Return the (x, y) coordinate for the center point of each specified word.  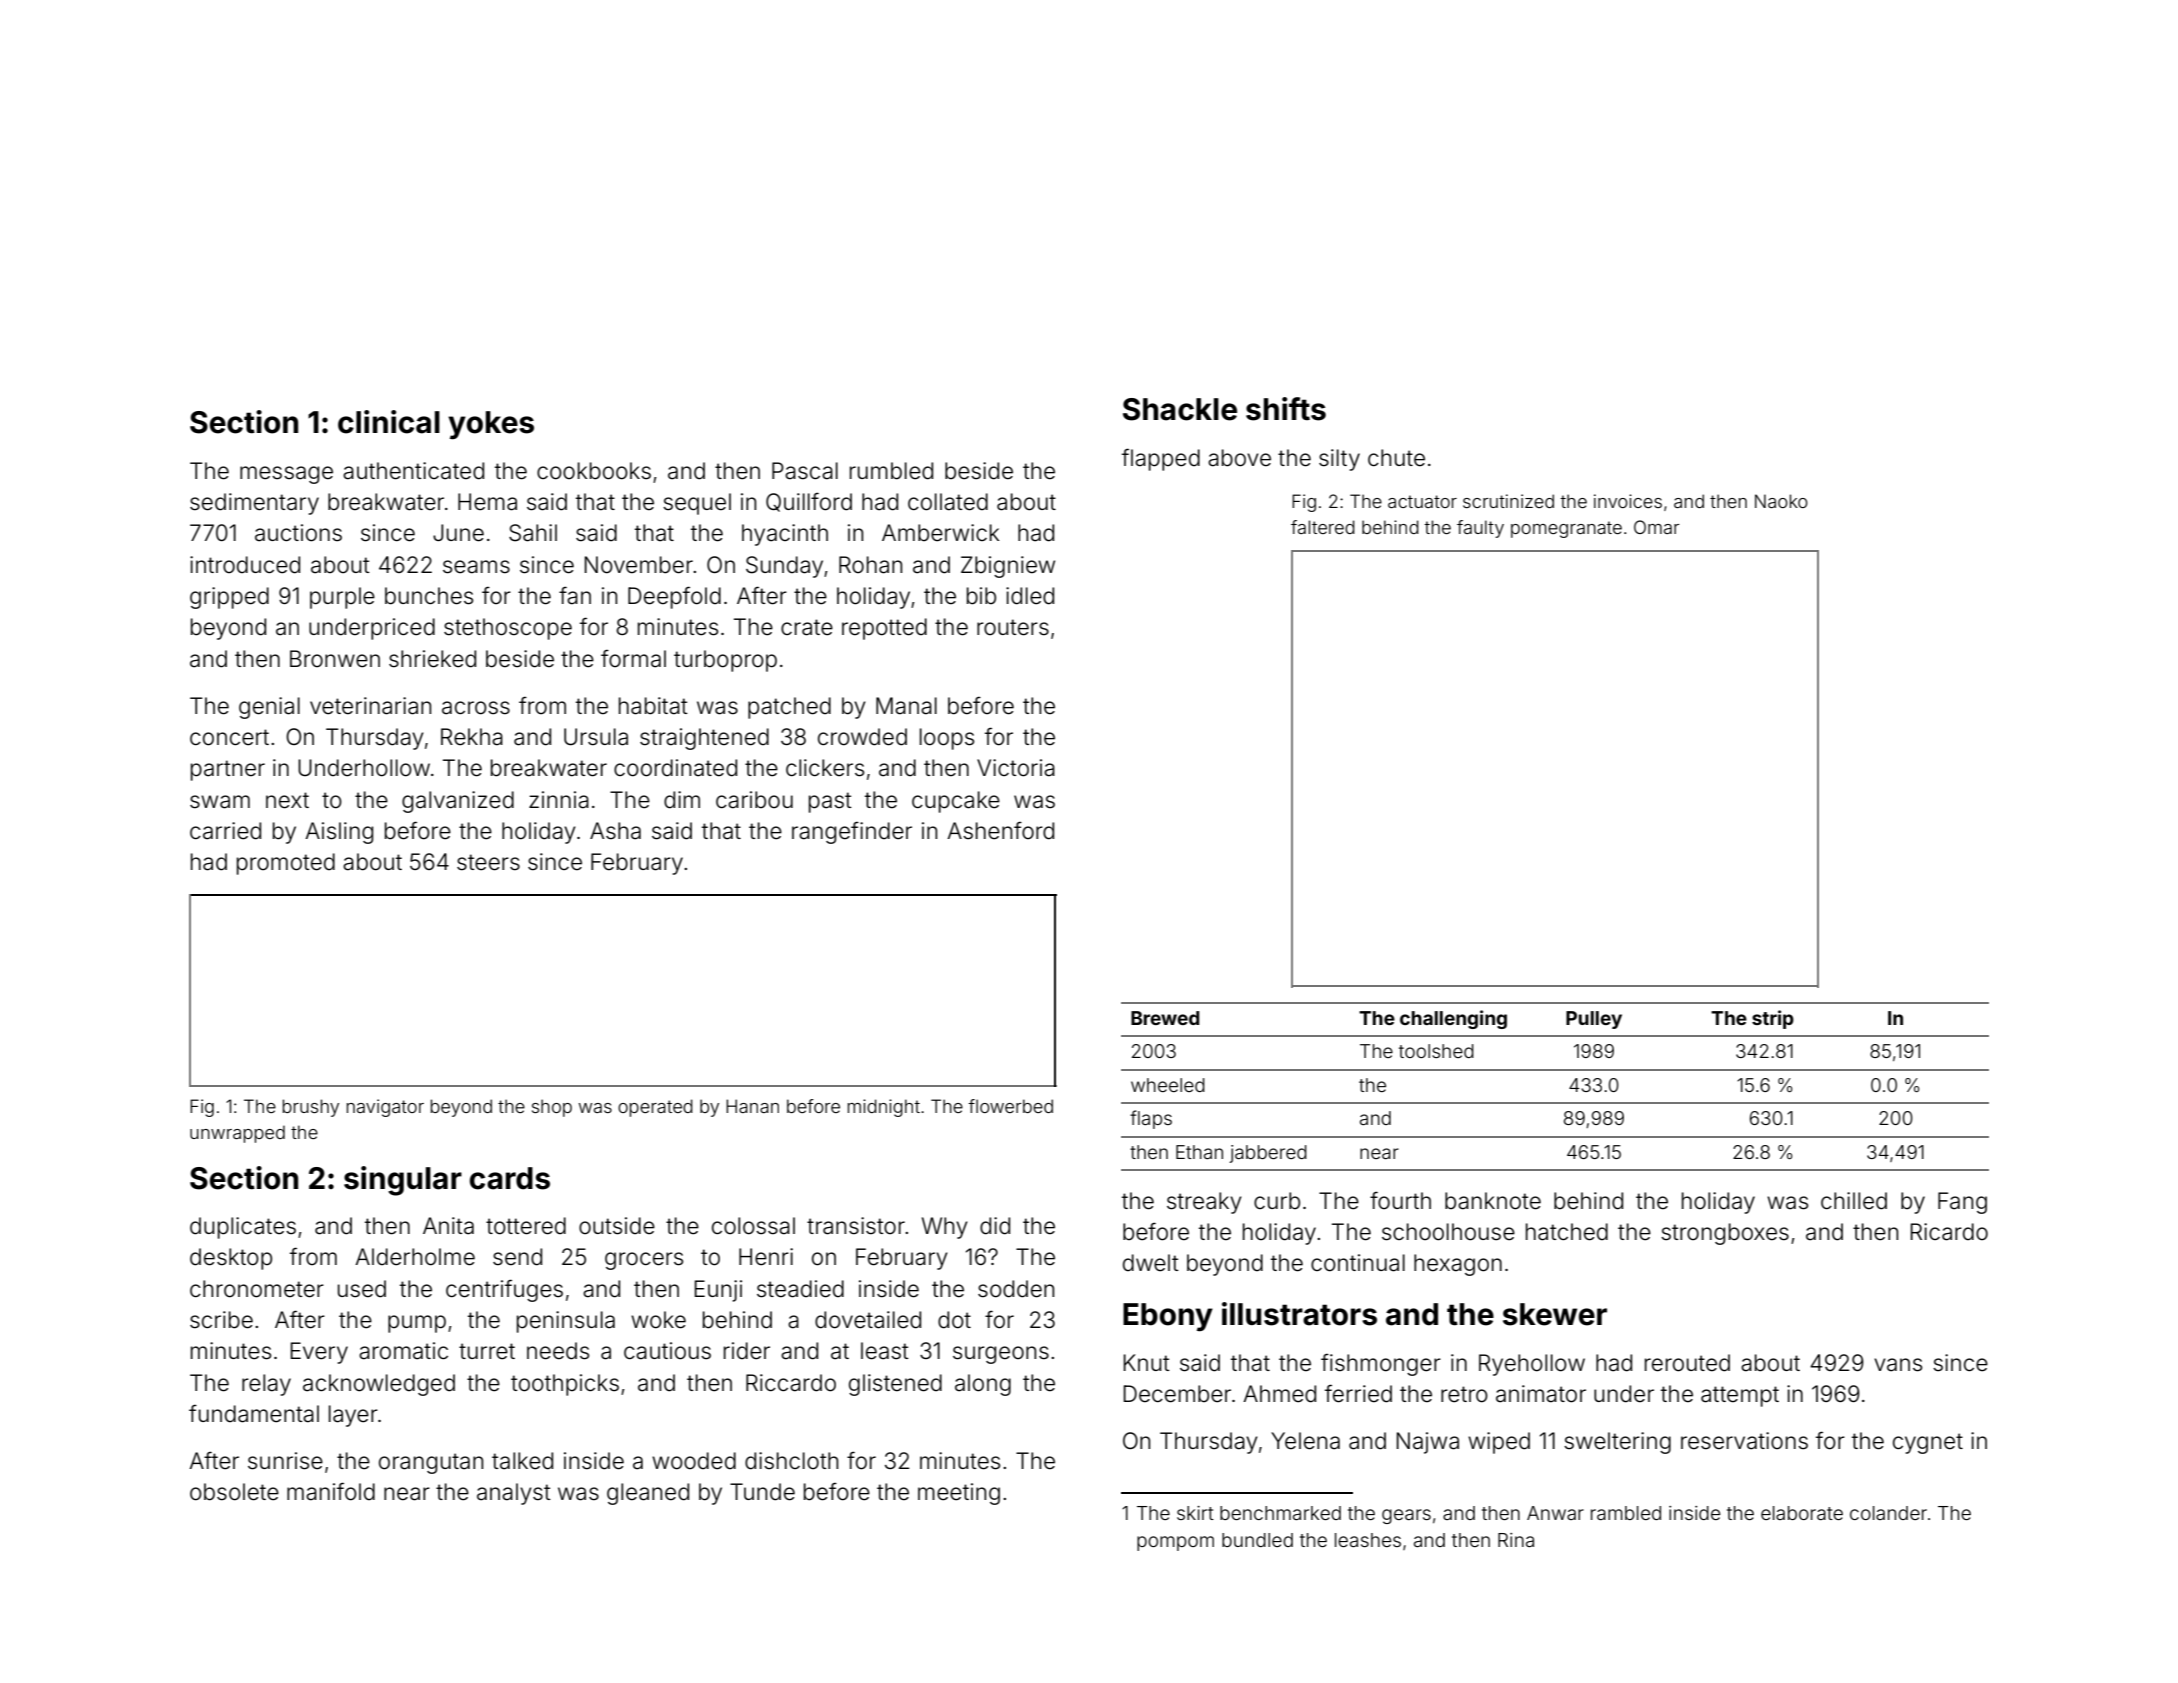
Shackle (1180, 409)
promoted (286, 864)
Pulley (1594, 1020)
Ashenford (1000, 831)
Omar (1657, 527)
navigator (385, 1108)
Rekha (472, 737)
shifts (1286, 409)
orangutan (431, 1463)
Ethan (1199, 1152)
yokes (491, 425)
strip (1773, 1019)
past (830, 802)
